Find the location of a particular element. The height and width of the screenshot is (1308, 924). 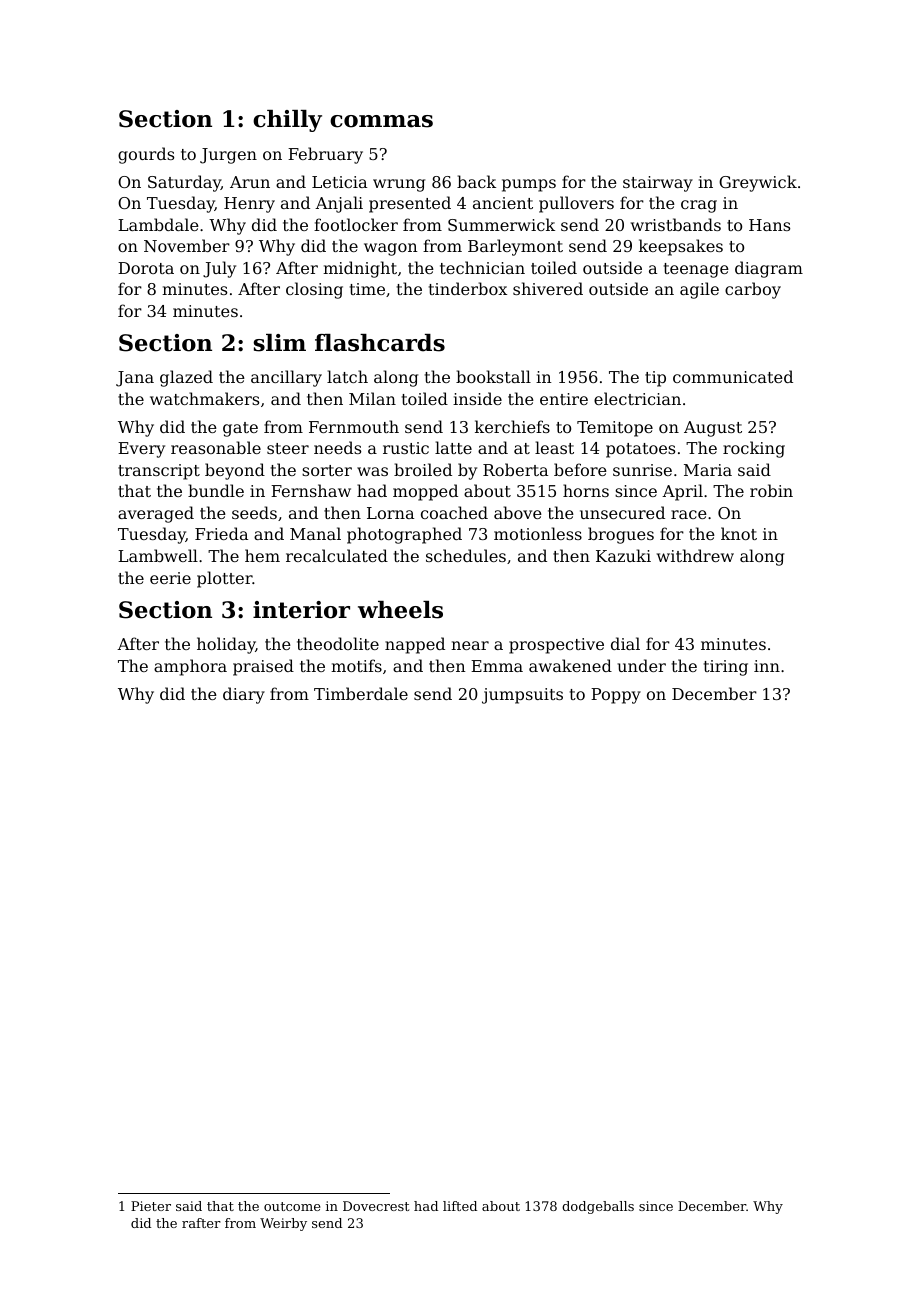

knot is located at coordinates (739, 533).
